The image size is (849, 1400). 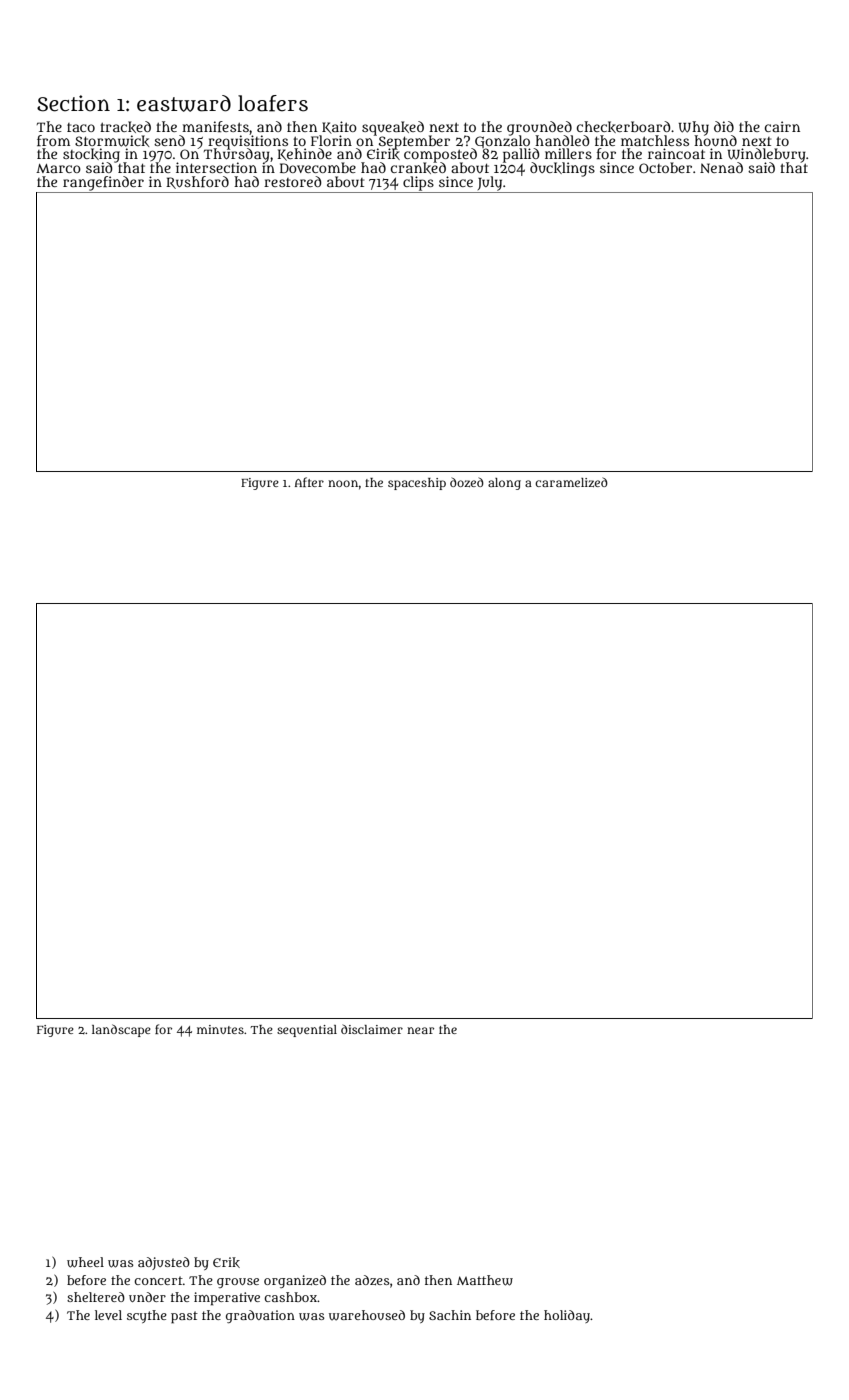 What do you see at coordinates (343, 483) in the screenshot?
I see `noon` at bounding box center [343, 483].
